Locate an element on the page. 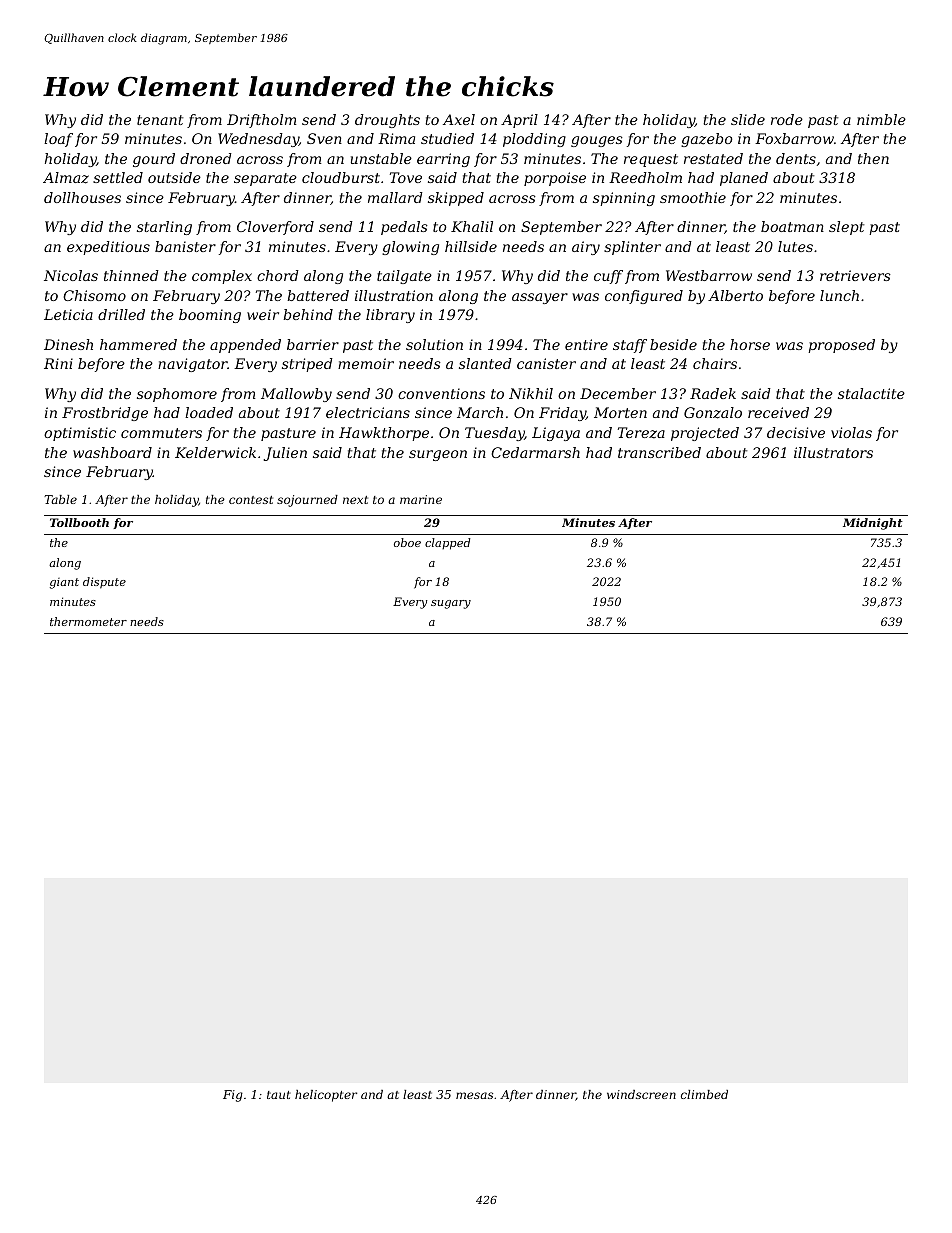 The height and width of the page is (1233, 952). thermometer is located at coordinates (88, 621).
